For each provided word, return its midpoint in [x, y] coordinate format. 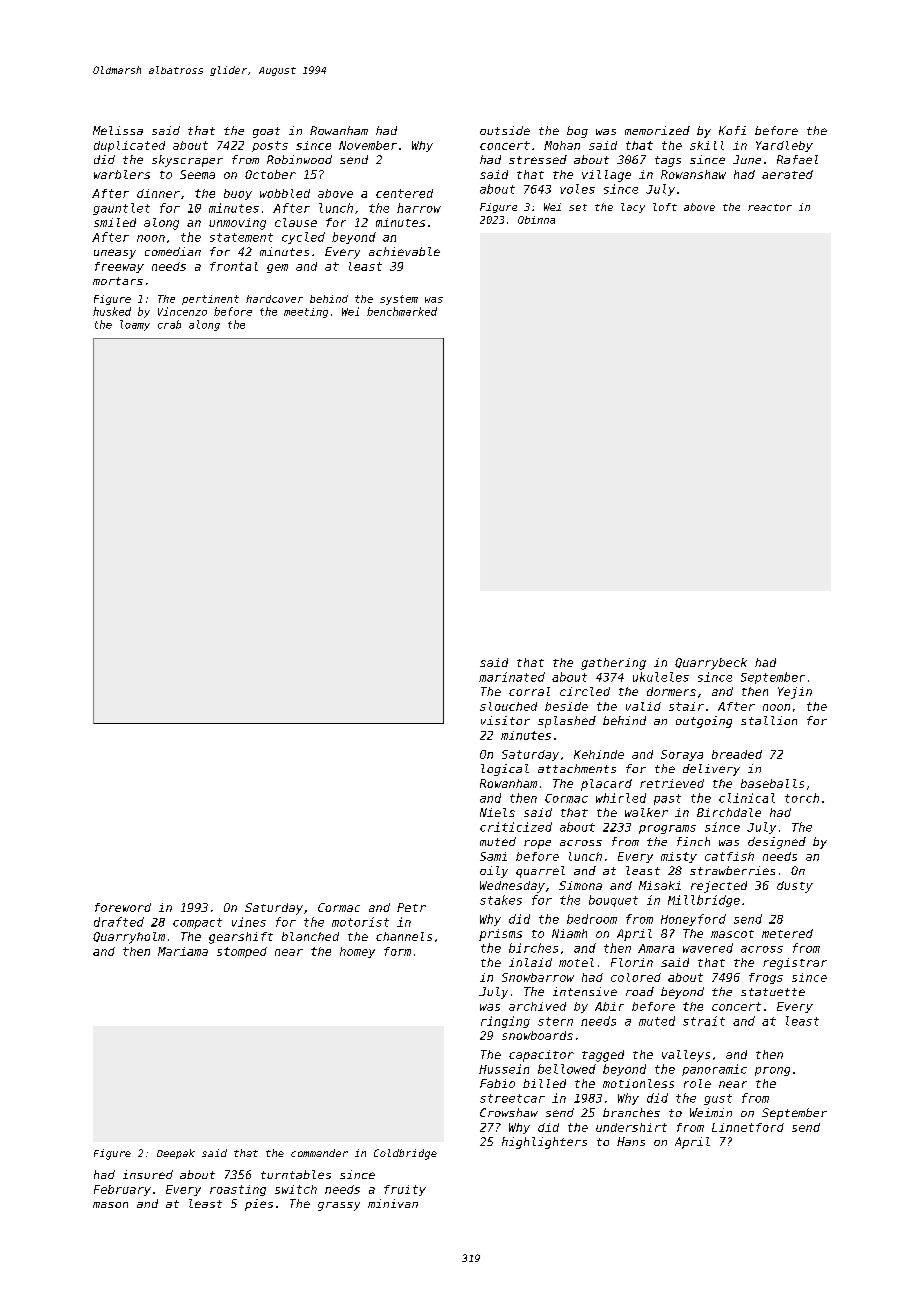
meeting [306, 313]
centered [404, 193]
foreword [123, 907]
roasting [238, 1190]
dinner [158, 193]
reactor [770, 207]
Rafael [797, 159]
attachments [577, 768]
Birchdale [729, 812]
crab [169, 324]
